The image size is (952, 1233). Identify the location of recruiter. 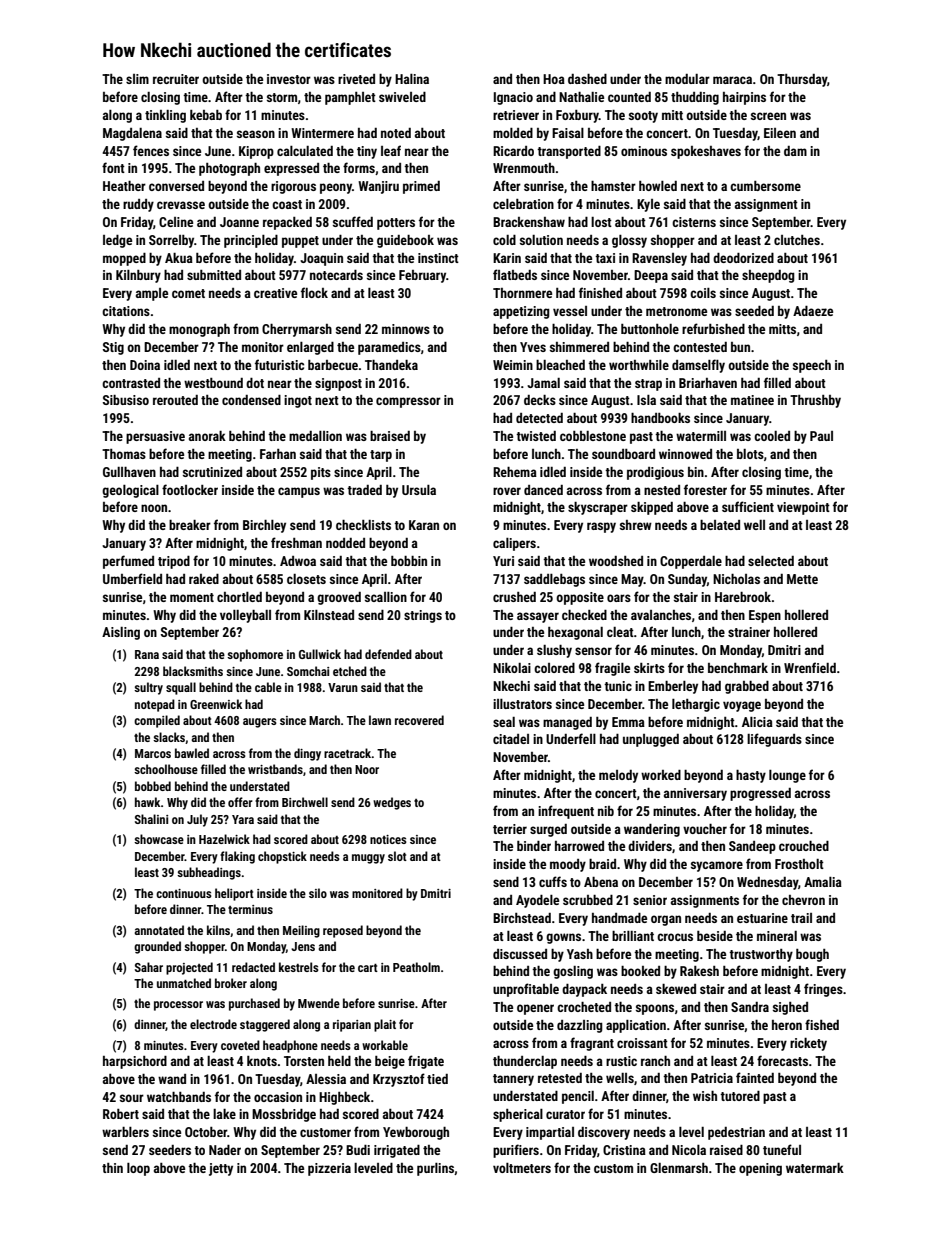
(176, 79).
